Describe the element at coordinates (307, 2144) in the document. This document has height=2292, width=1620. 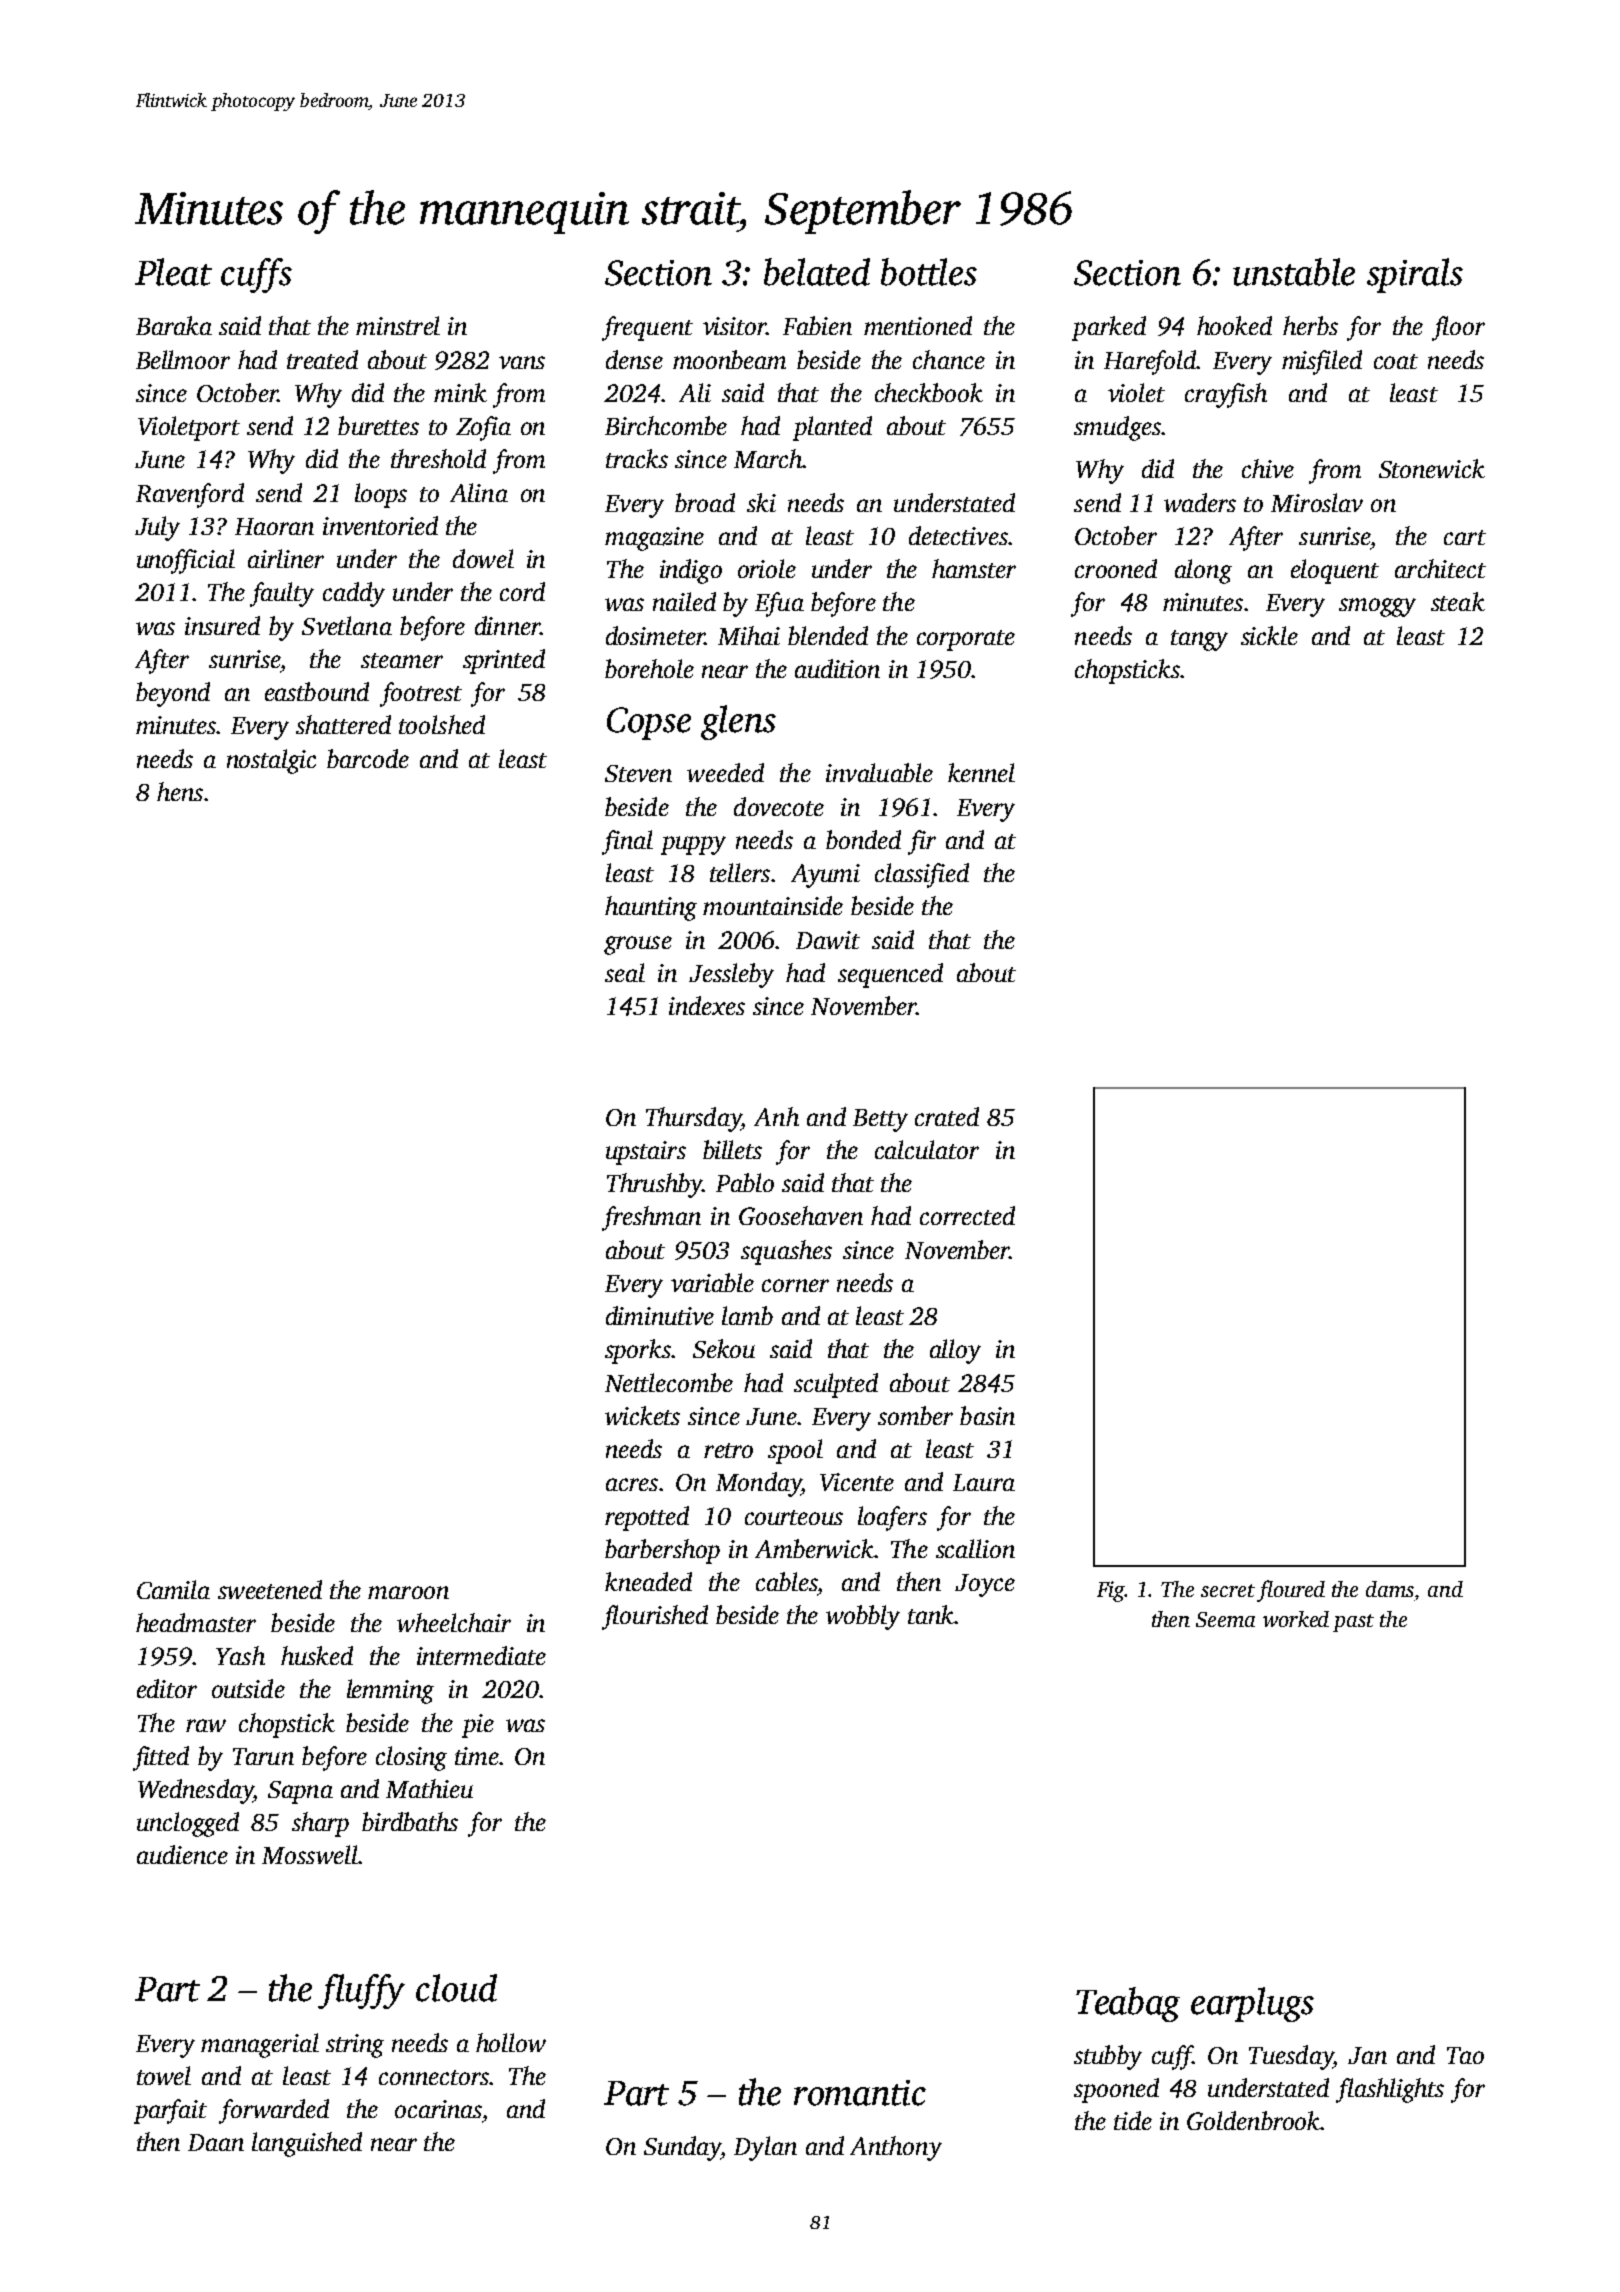
I see `languished` at that location.
